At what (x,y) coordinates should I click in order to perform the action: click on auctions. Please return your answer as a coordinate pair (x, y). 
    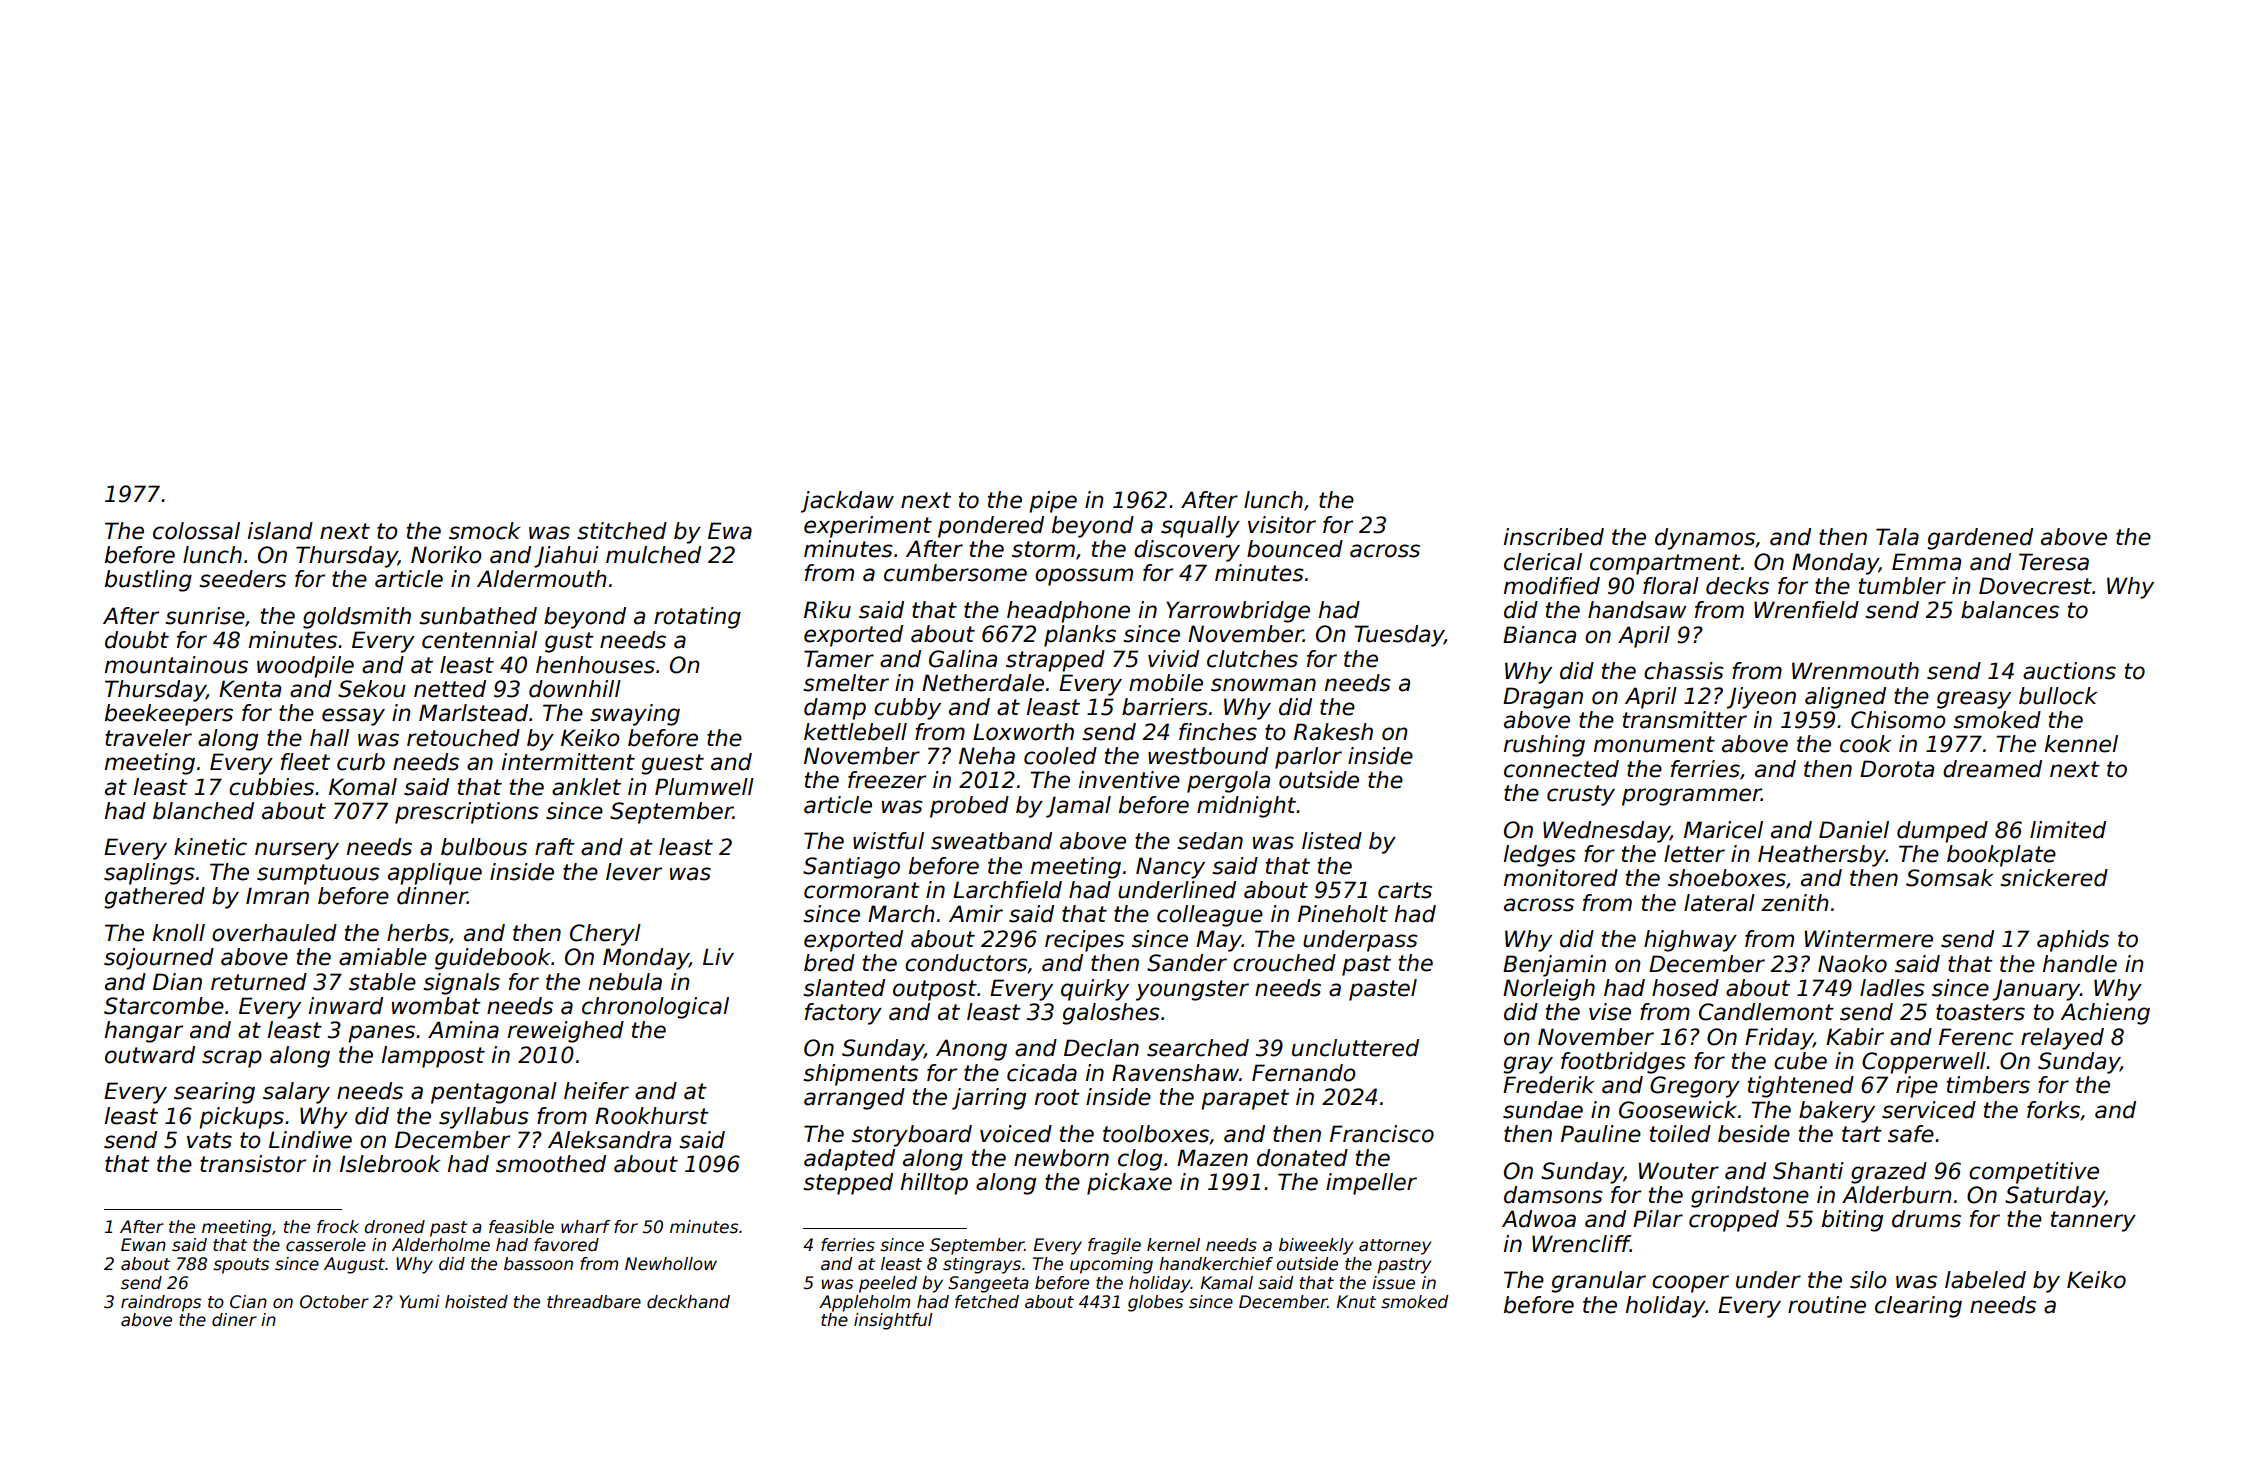
    Looking at the image, I should click on (2069, 671).
